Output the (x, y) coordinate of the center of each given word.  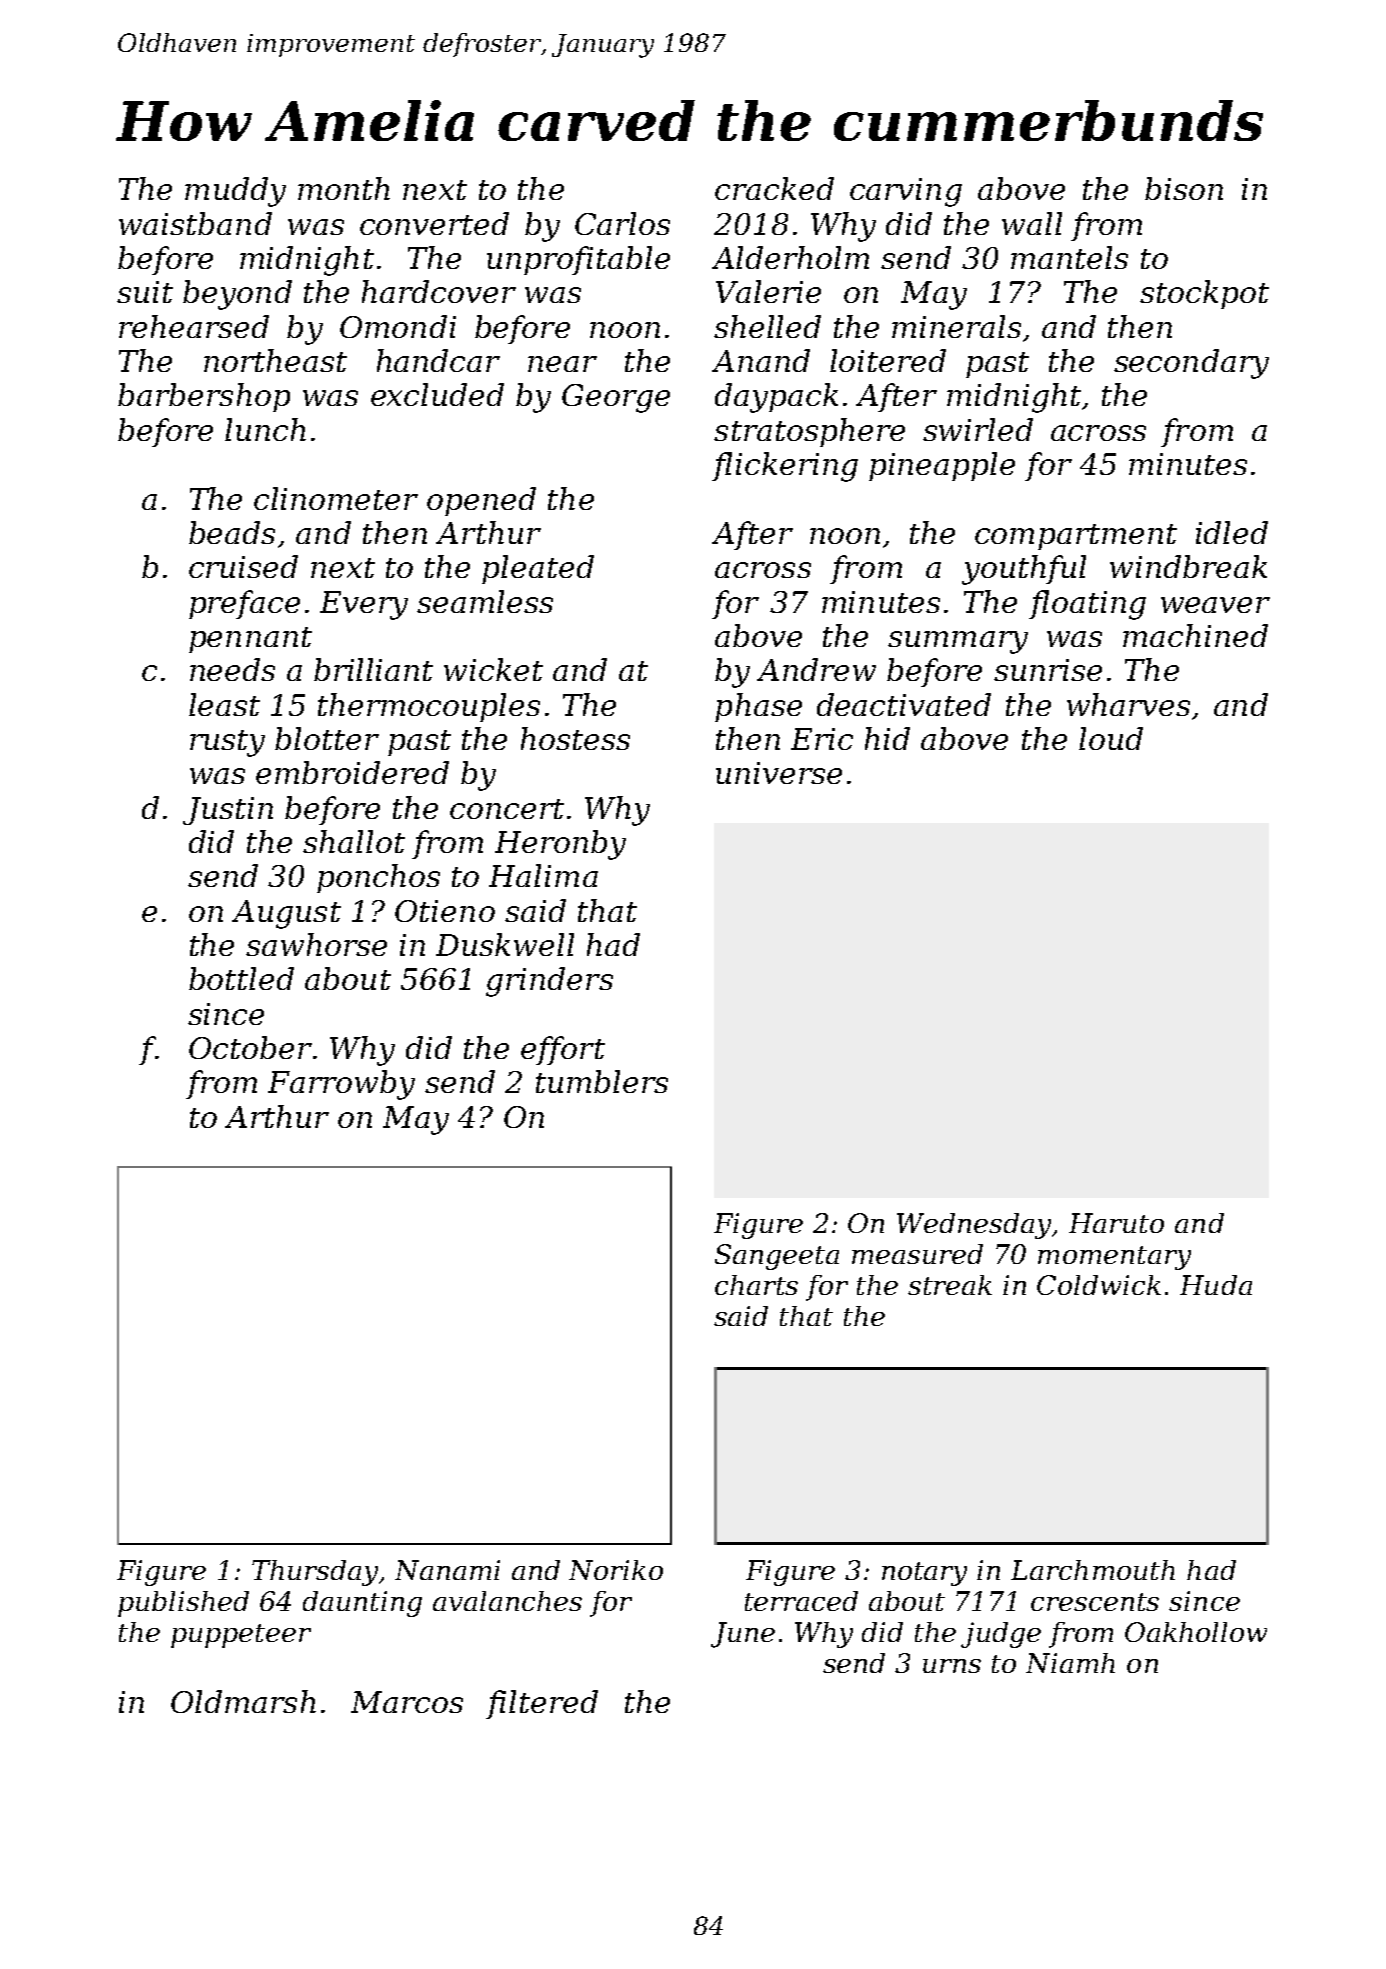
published (183, 1604)
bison (1184, 188)
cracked (774, 188)
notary (924, 1574)
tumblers (602, 1081)
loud (1111, 738)
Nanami (447, 1570)
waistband (195, 223)
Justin (228, 811)
